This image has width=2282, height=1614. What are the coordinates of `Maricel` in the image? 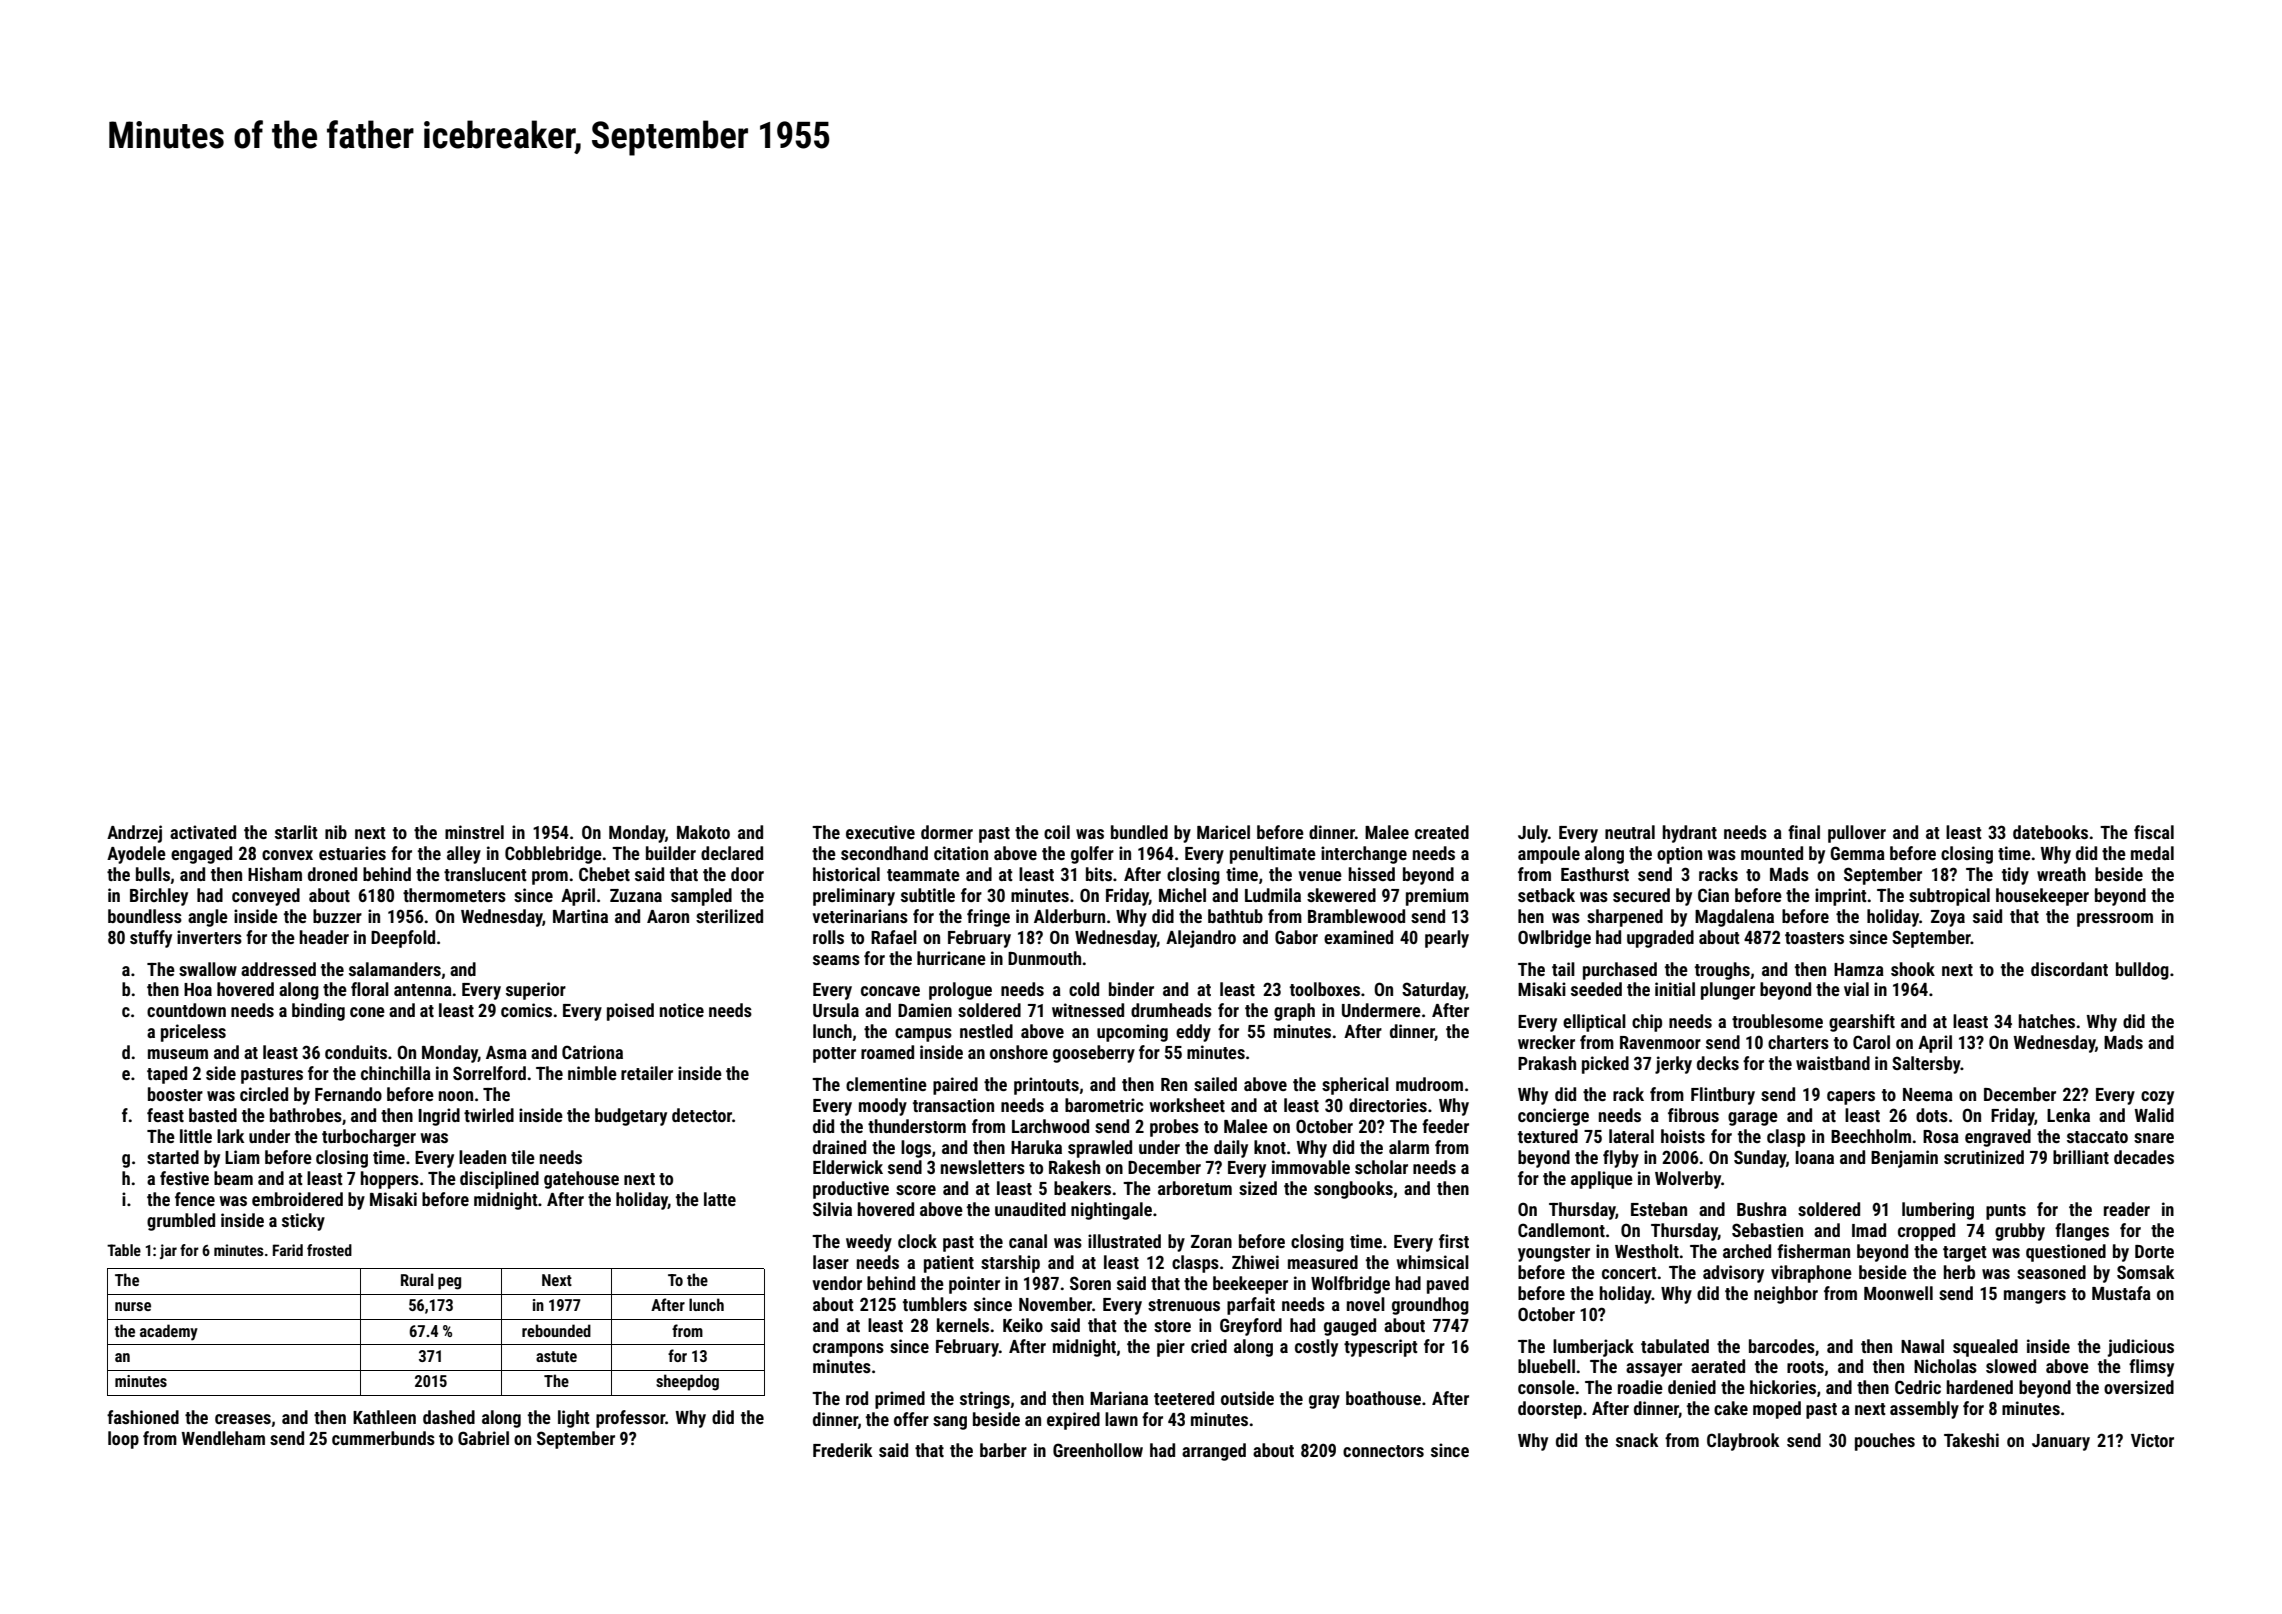 It's located at (1223, 832).
